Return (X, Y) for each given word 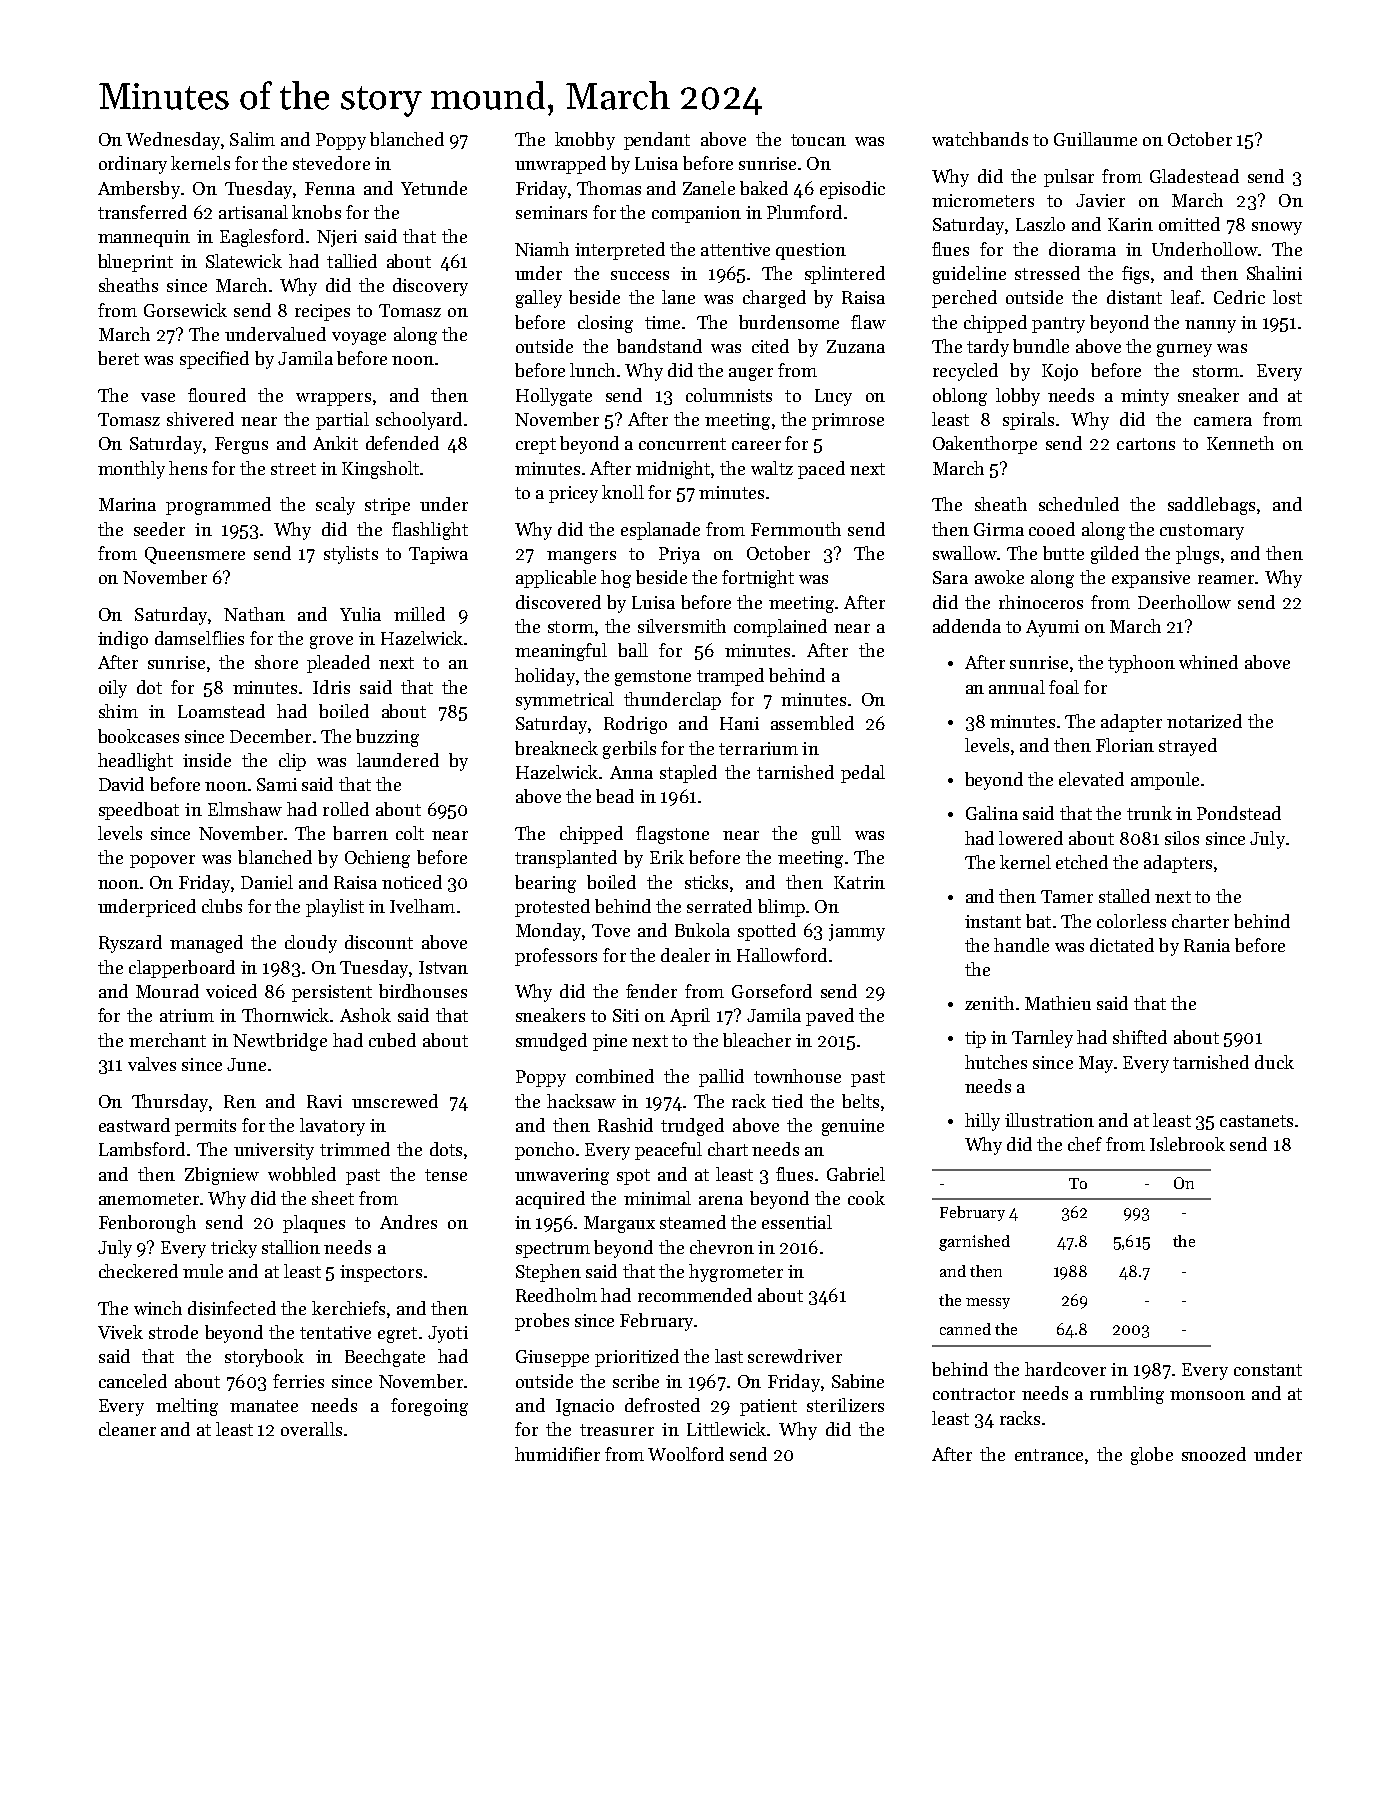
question (811, 251)
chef (1085, 1144)
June (246, 1064)
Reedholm (556, 1295)
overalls (311, 1429)
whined (1208, 662)
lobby (1018, 397)
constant (1268, 1370)
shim (118, 711)
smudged (551, 1042)
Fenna (330, 188)
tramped (730, 677)
